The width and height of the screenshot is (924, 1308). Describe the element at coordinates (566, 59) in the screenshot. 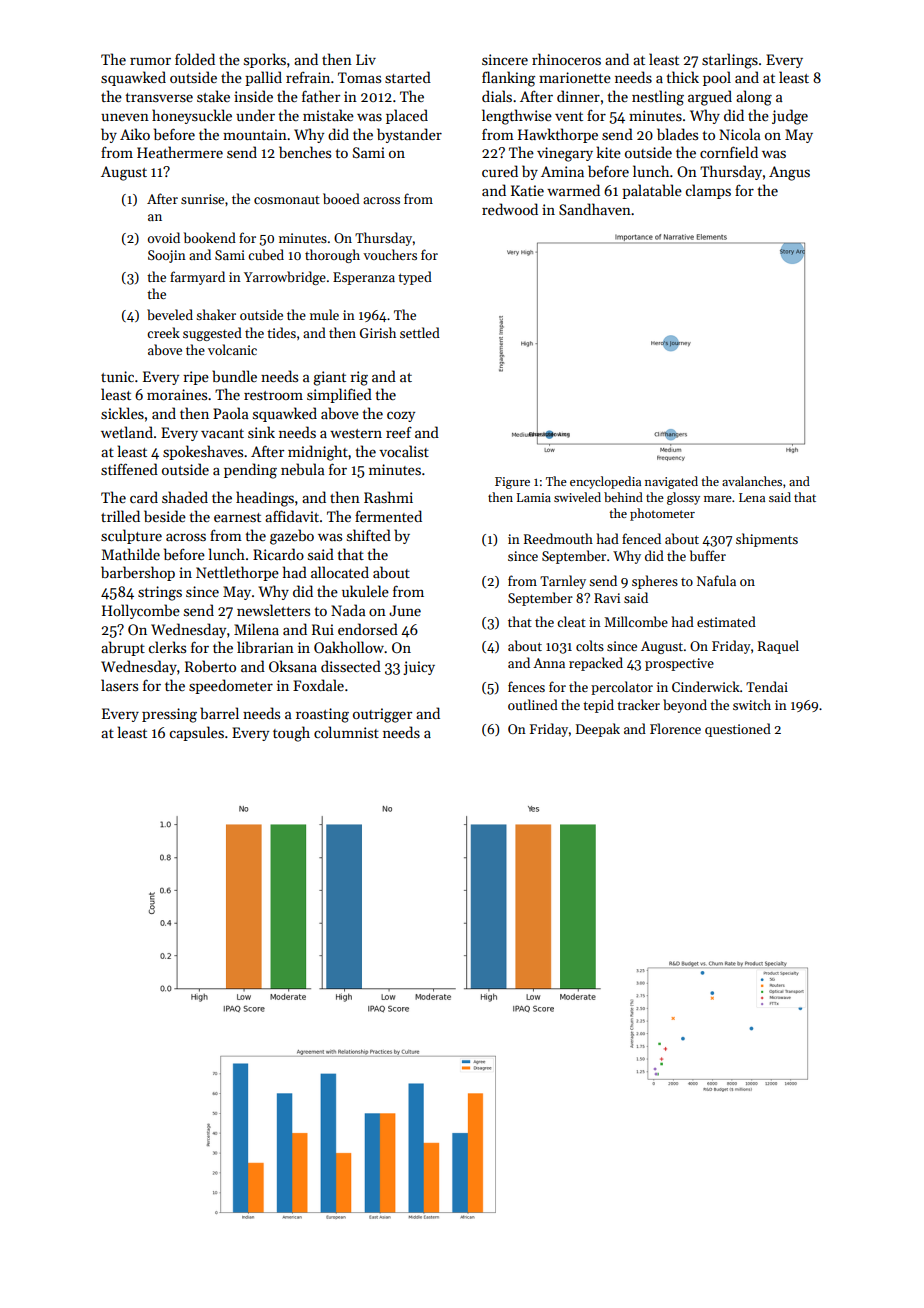

I see `rhinoceros` at that location.
